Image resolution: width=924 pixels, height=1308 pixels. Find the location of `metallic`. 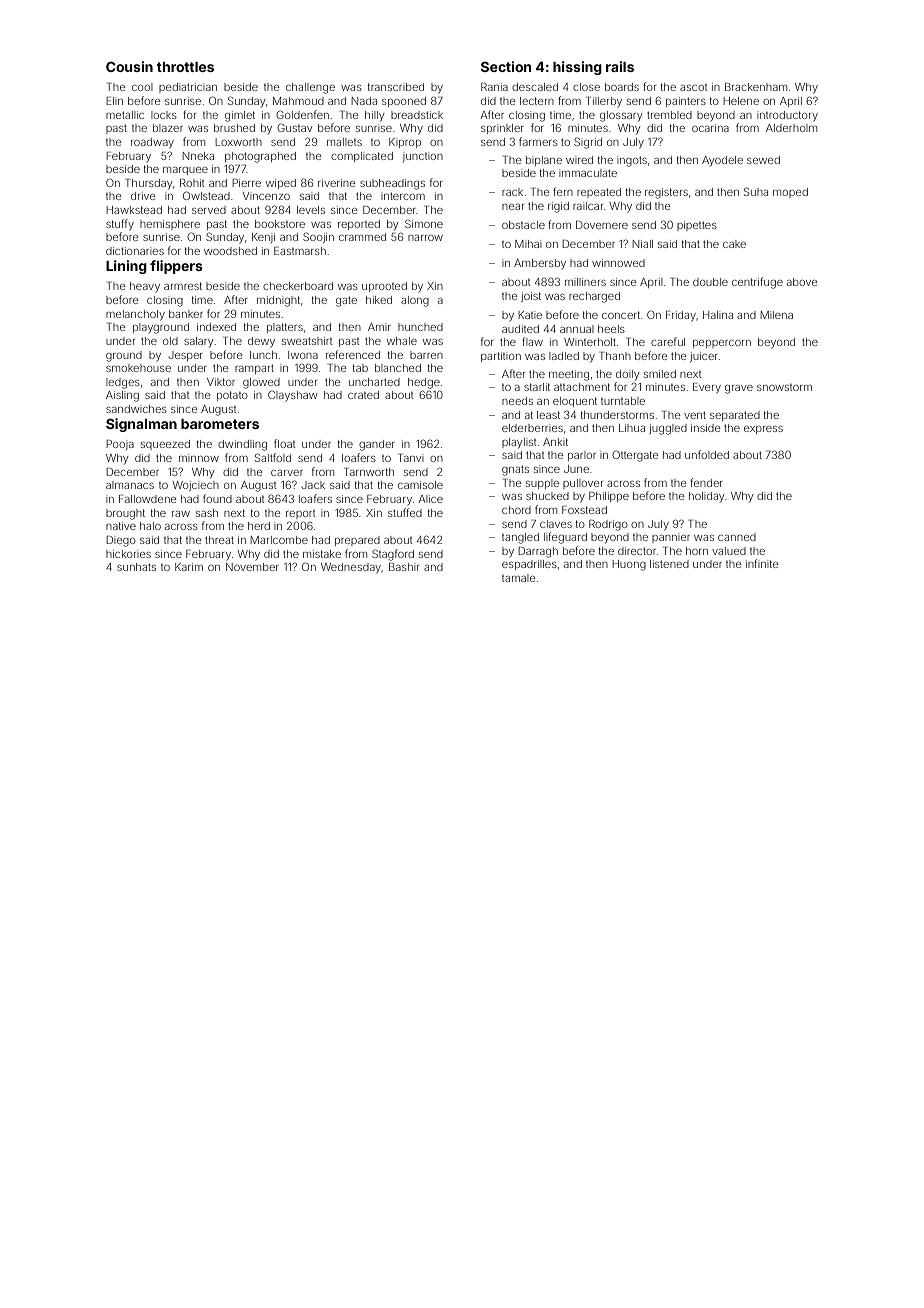

metallic is located at coordinates (125, 115).
